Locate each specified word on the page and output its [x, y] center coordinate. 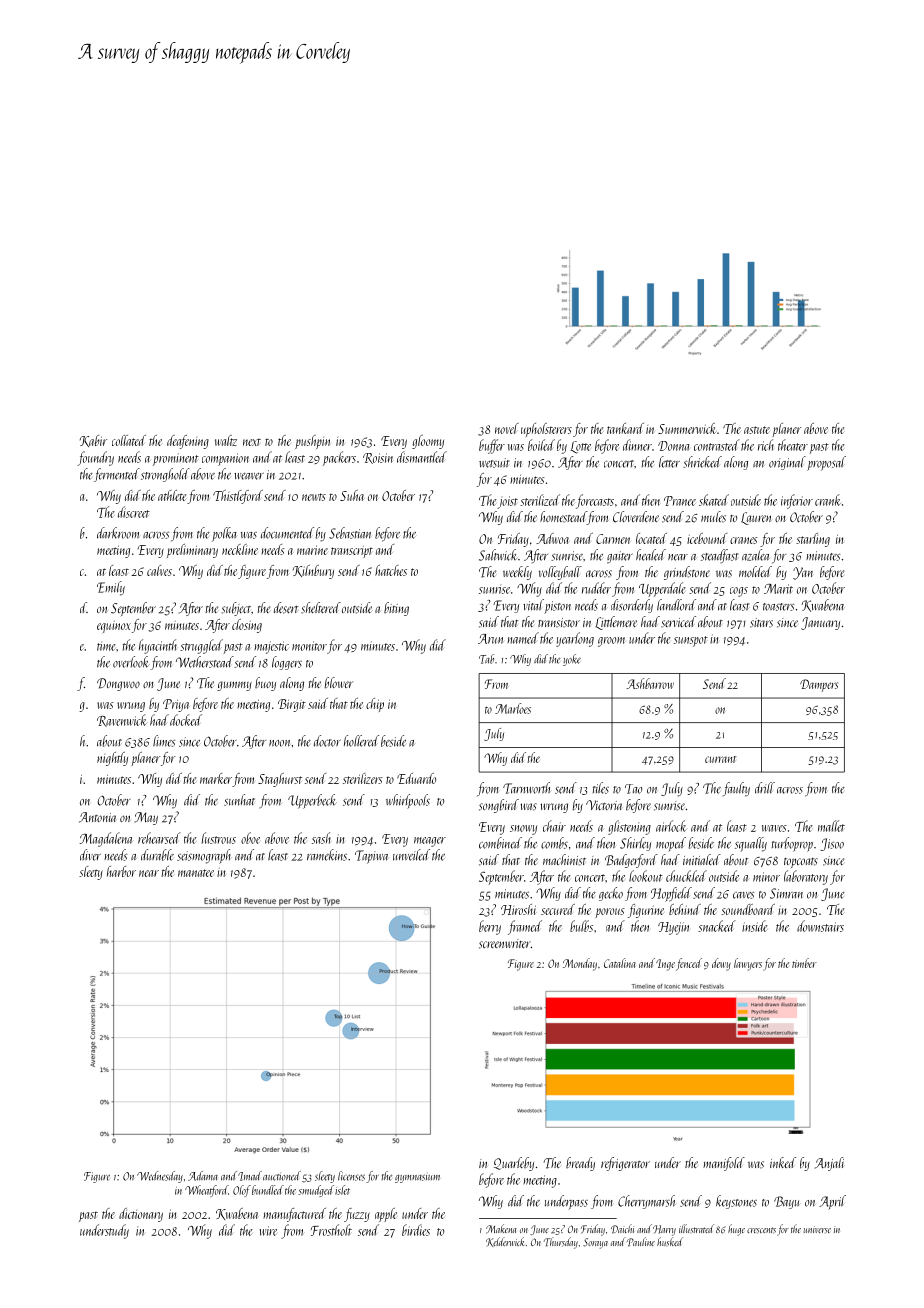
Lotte [580, 447]
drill [765, 788]
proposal [826, 463]
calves [159, 570]
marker [216, 778]
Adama [203, 1176]
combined [500, 843]
